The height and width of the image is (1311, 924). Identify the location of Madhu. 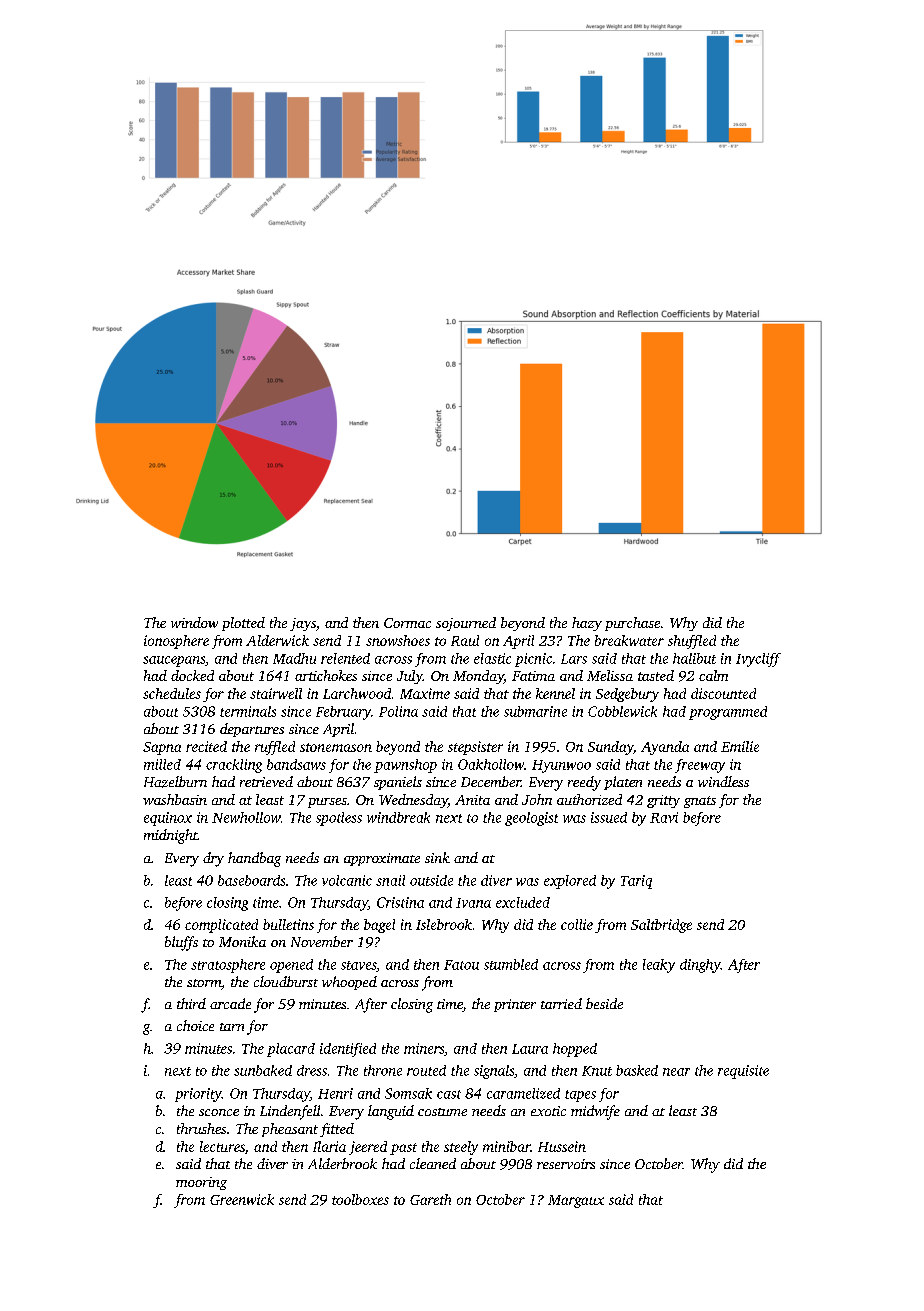
(294, 658).
